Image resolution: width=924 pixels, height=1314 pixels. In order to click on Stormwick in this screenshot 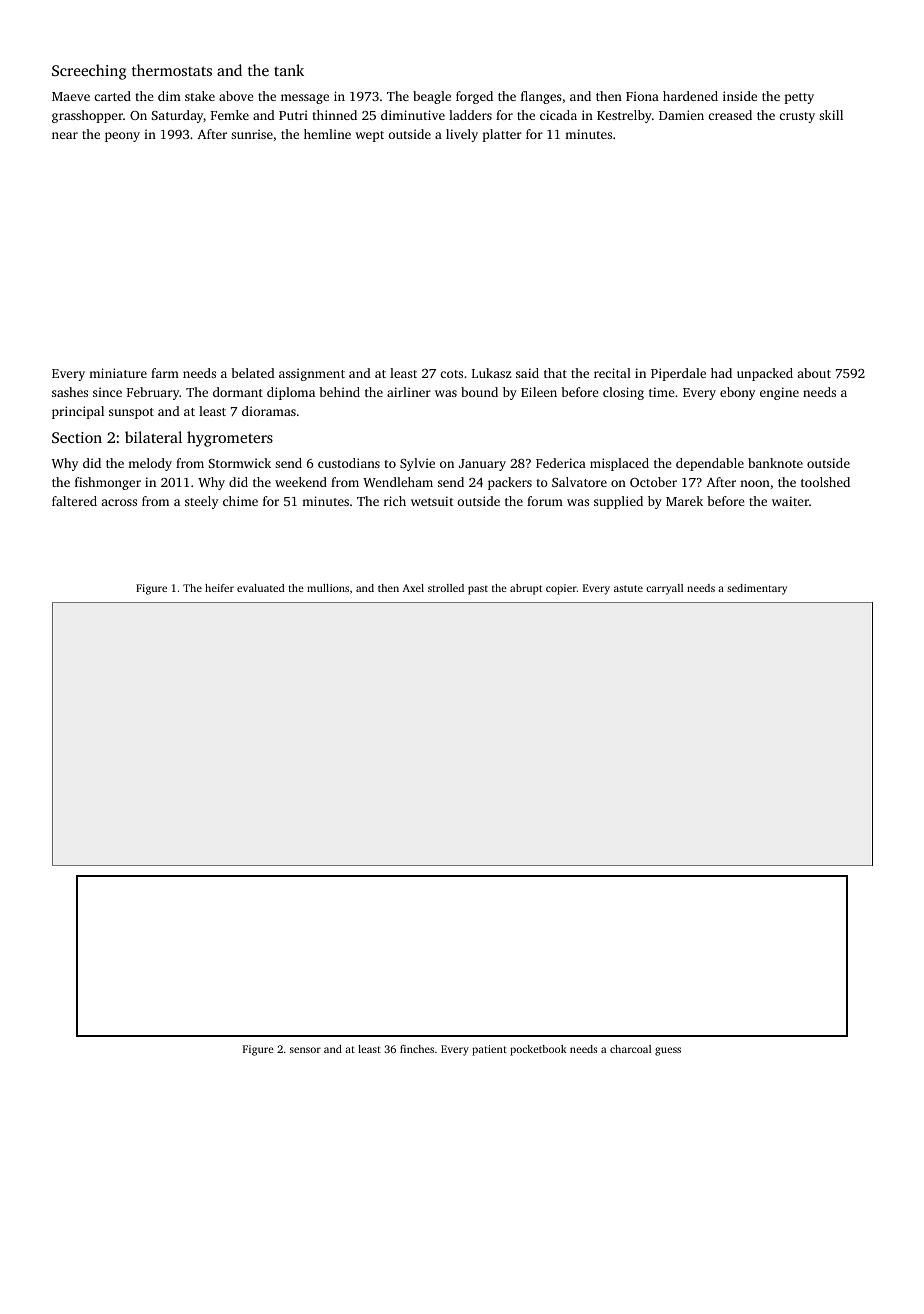, I will do `click(240, 463)`.
